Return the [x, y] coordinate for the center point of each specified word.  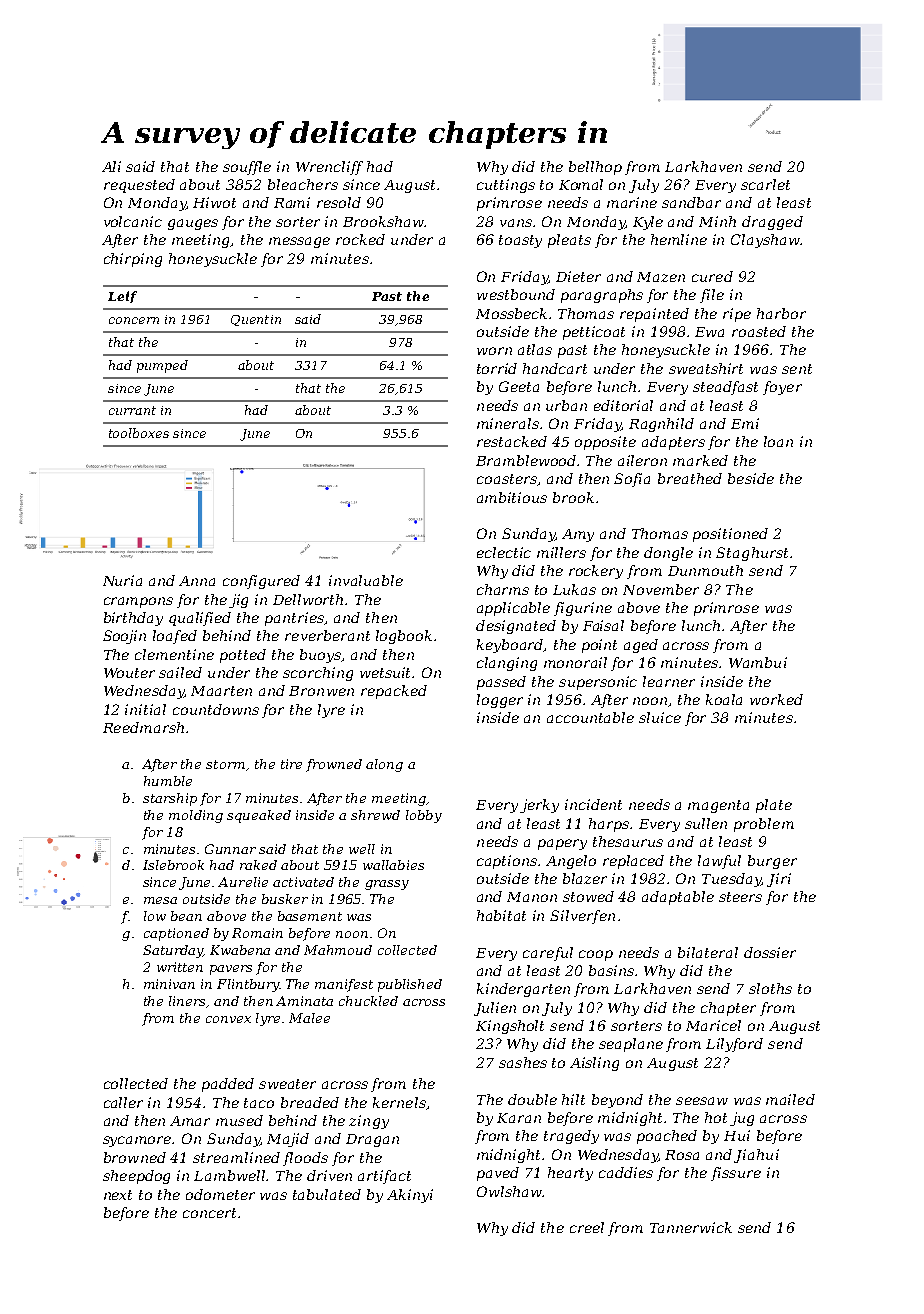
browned [135, 1157]
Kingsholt [510, 1027]
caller [123, 1102]
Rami [292, 202]
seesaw [702, 1101]
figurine [583, 609]
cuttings [506, 186]
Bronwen [321, 691]
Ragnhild [661, 425]
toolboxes [139, 433]
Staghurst [752, 554]
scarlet [765, 184]
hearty [570, 1174]
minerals [508, 423]
